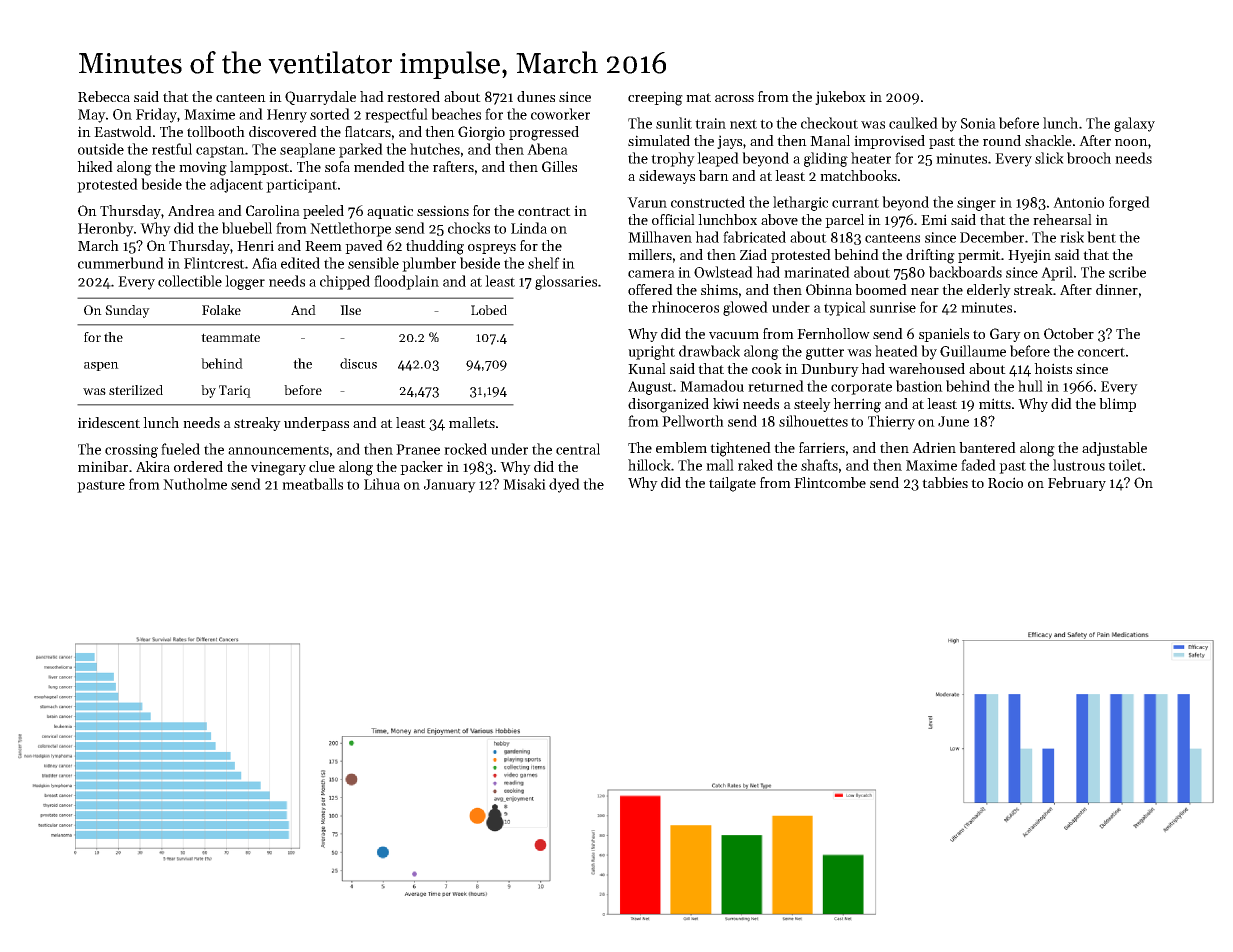 The image size is (1233, 952). I want to click on boomed, so click(881, 289).
